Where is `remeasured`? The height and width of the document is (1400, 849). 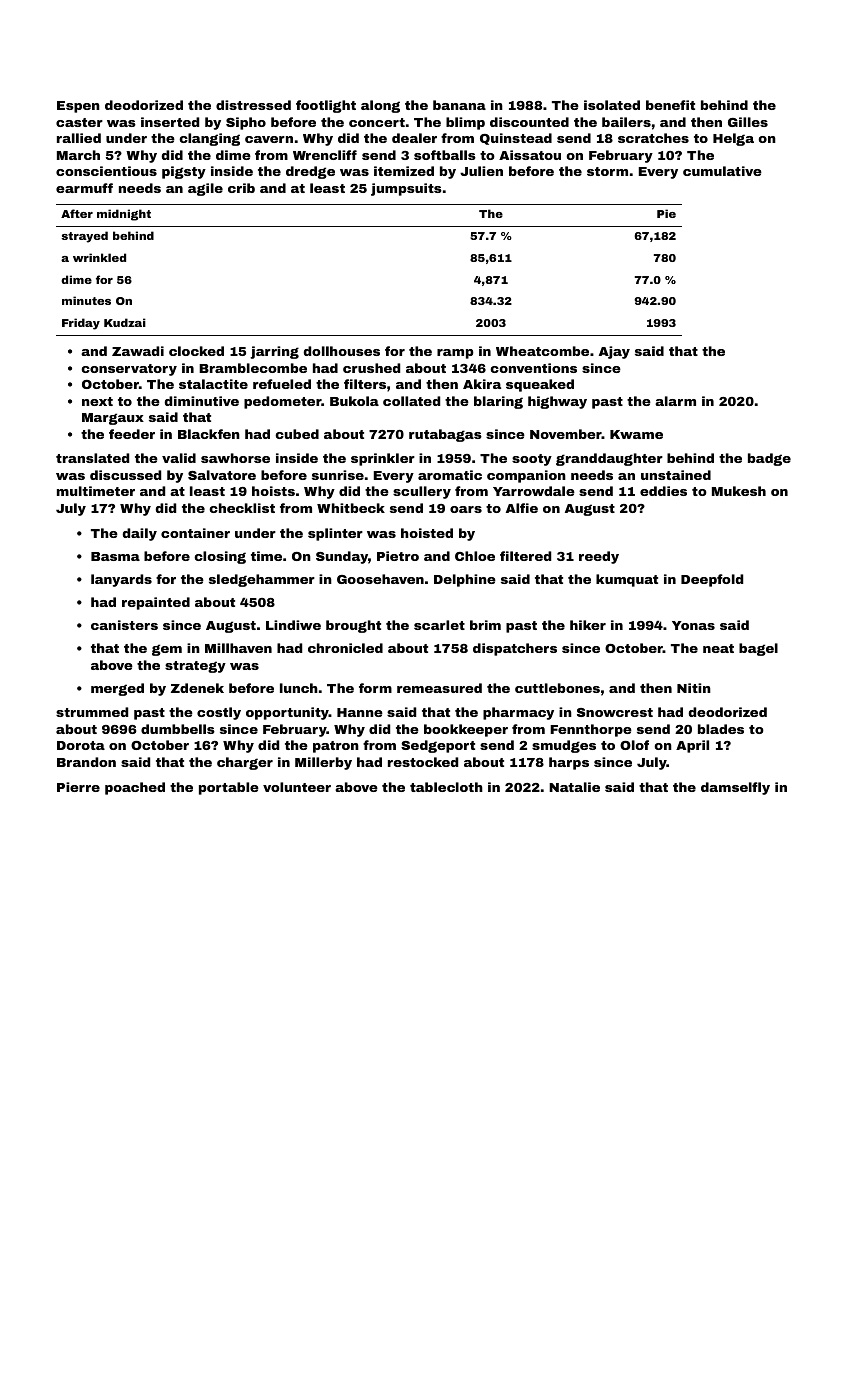 remeasured is located at coordinates (439, 688).
